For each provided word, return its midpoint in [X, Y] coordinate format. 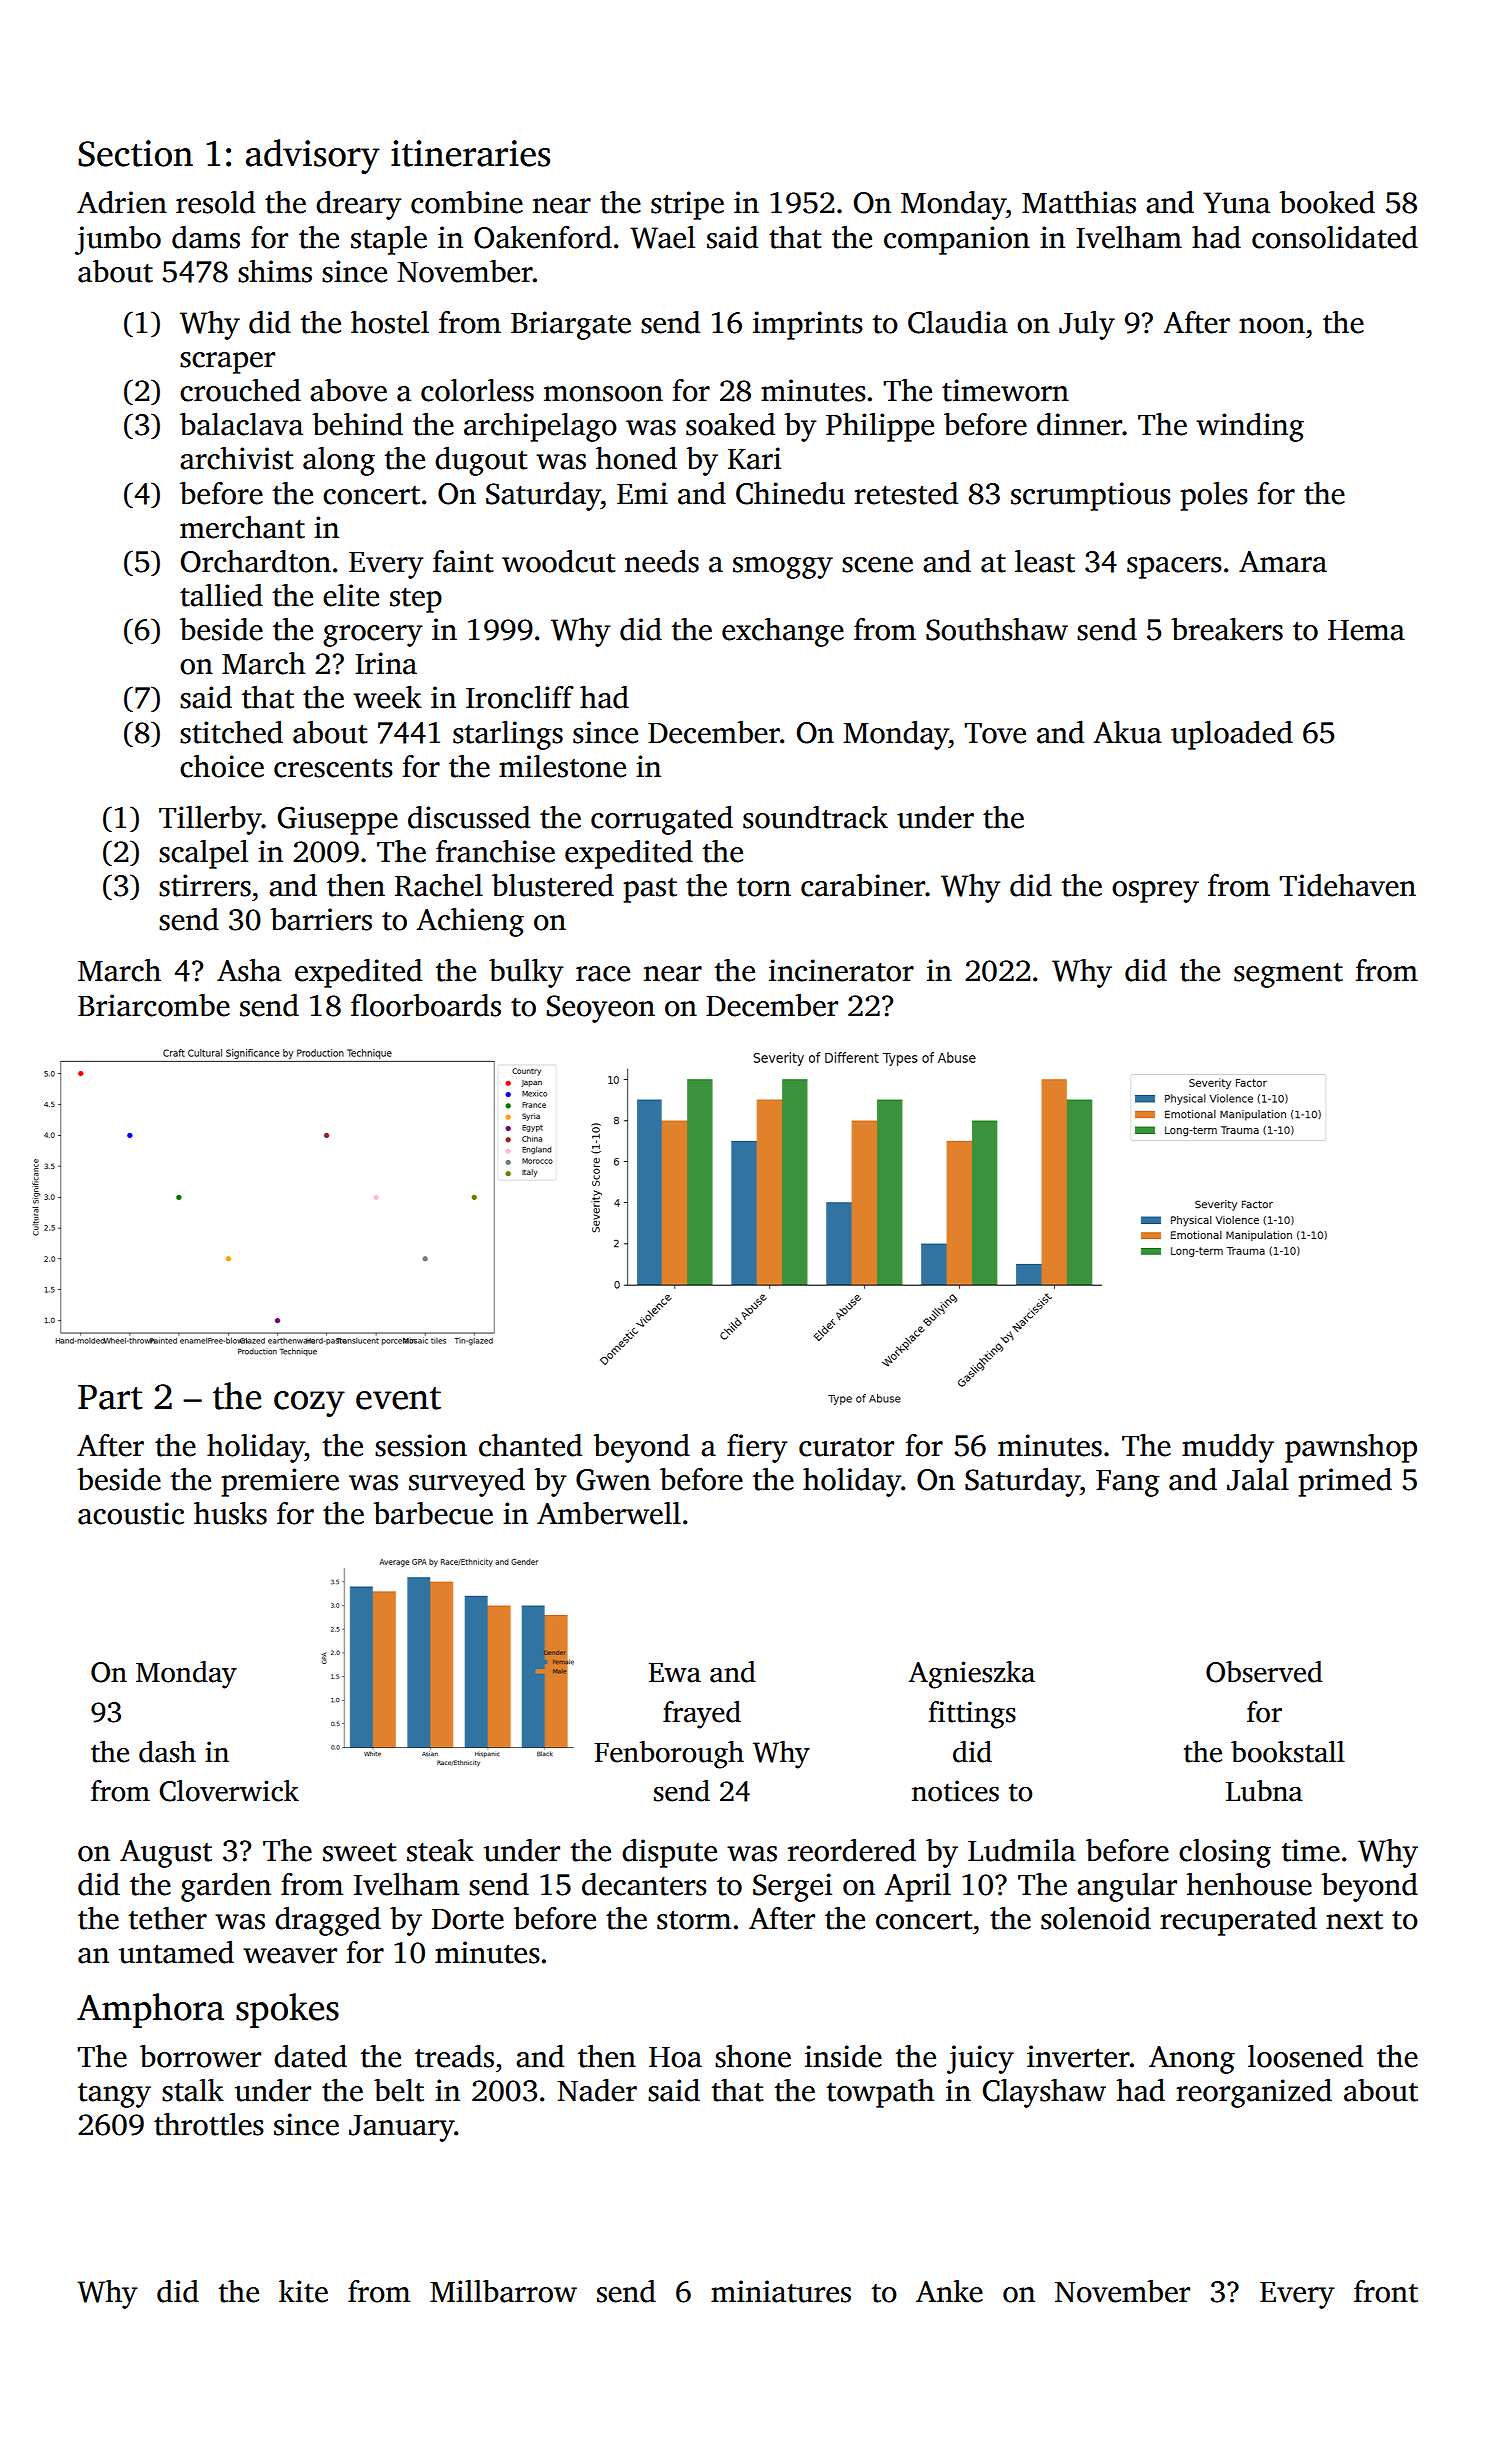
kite [303, 2291]
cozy [309, 1404]
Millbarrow [503, 2291]
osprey [1155, 892]
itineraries [470, 153]
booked [1327, 202]
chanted [530, 1445]
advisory [313, 156]
